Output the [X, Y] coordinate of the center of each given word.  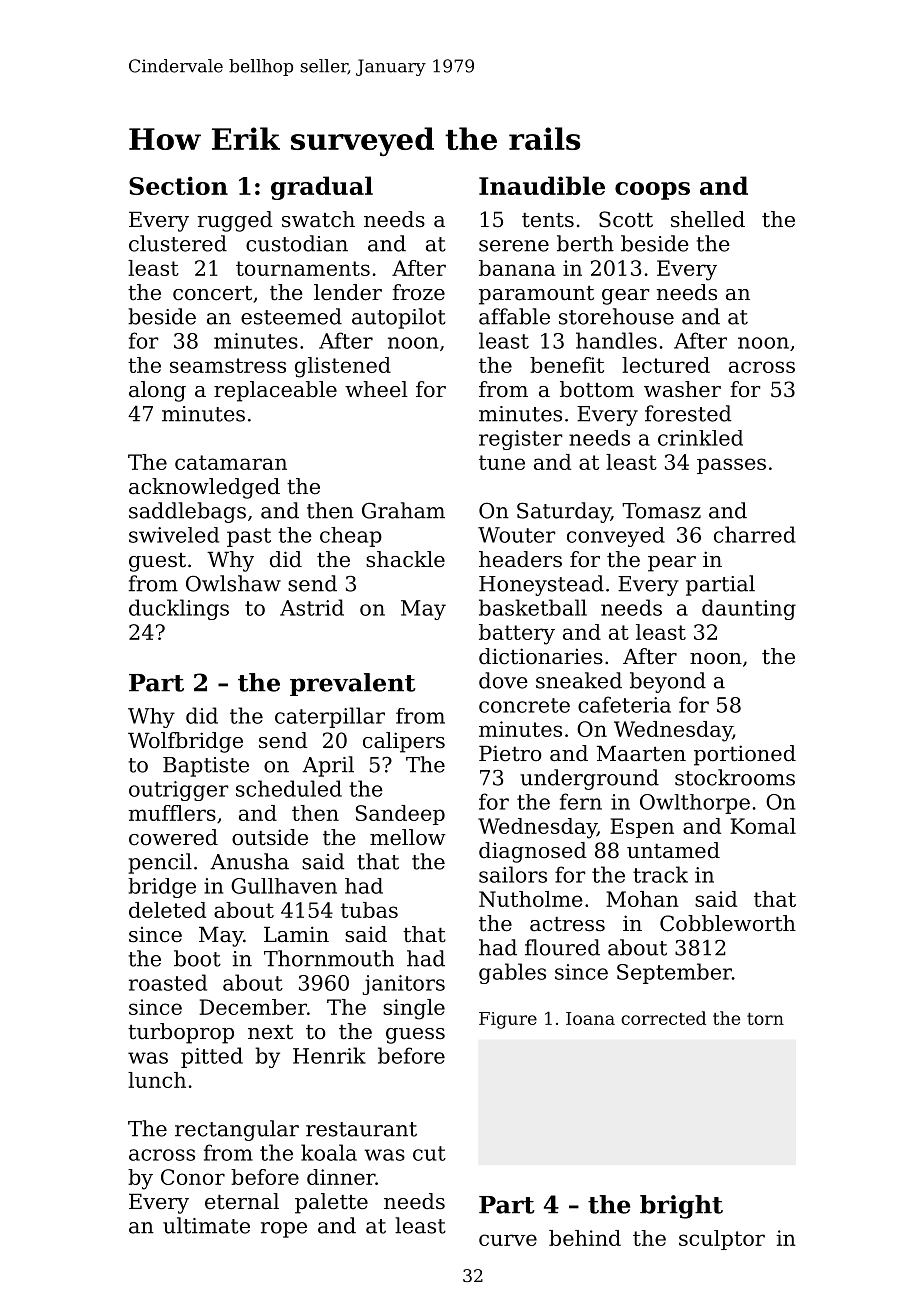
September [674, 973]
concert [212, 293]
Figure [508, 1020]
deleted [167, 910]
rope [284, 1230]
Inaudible [542, 185]
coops [652, 191]
